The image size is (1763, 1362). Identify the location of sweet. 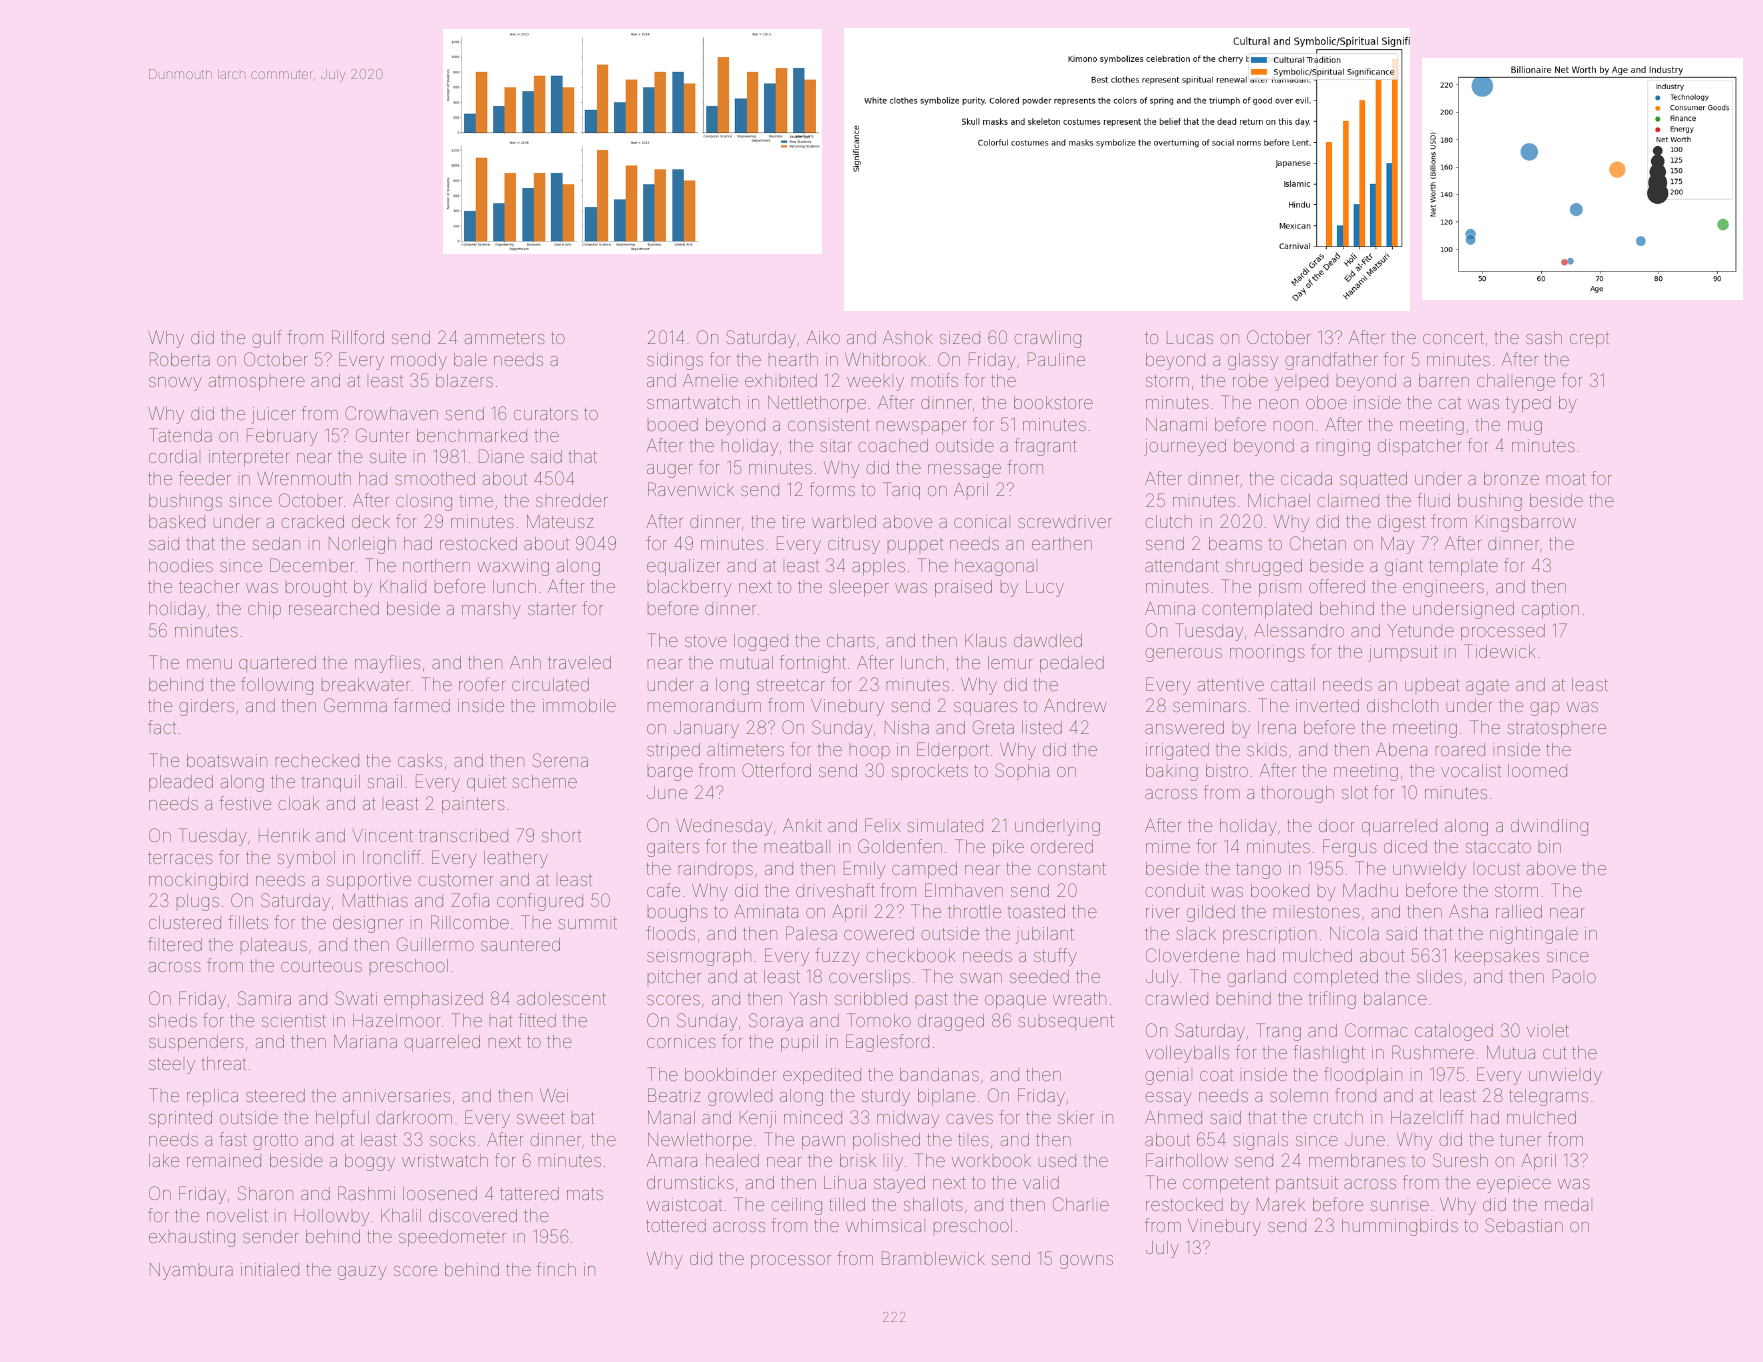
(540, 1118).
